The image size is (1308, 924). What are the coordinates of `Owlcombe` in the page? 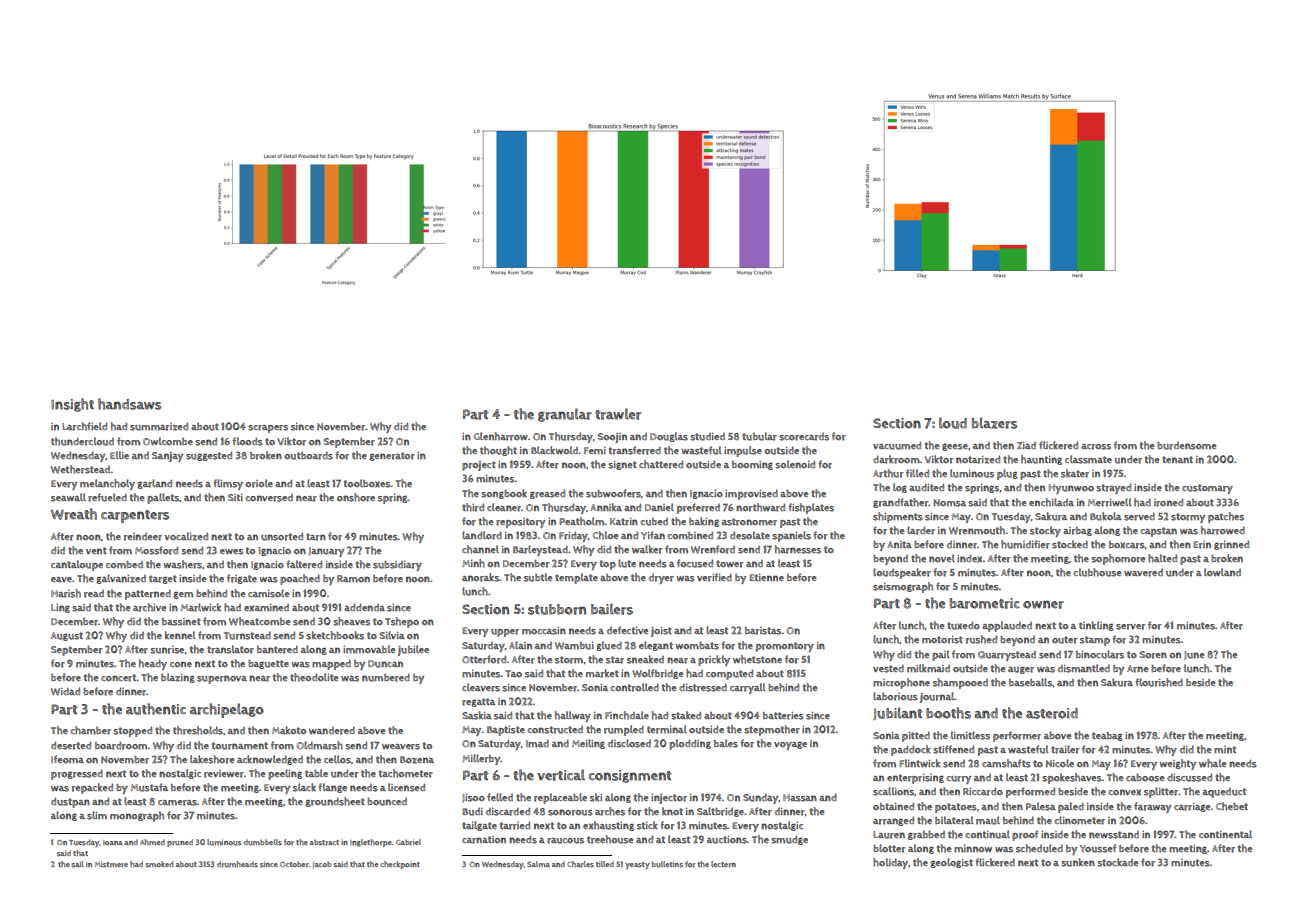 It's located at (168, 441).
